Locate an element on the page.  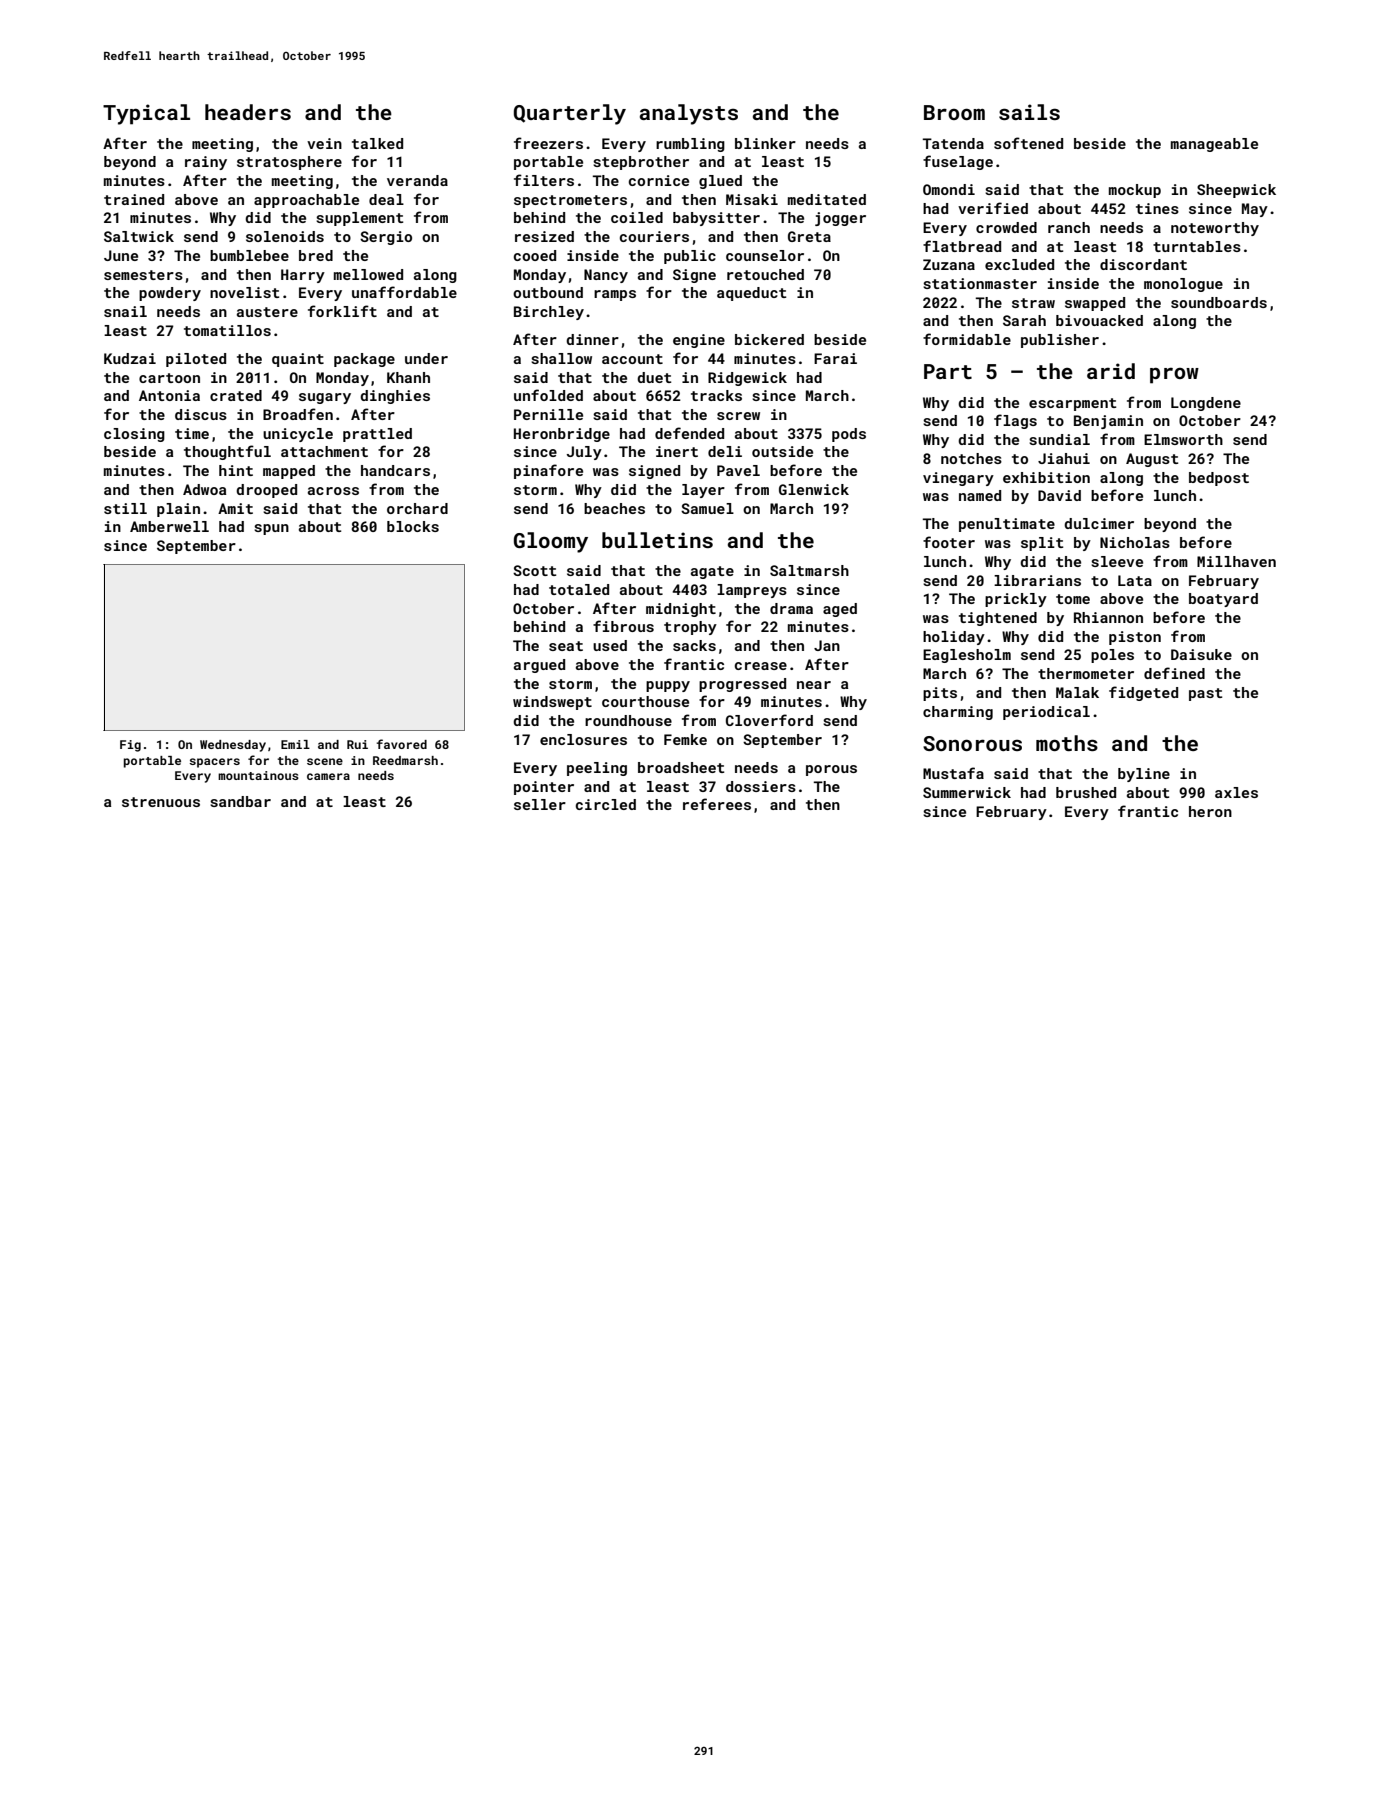
crease is located at coordinates (761, 666).
